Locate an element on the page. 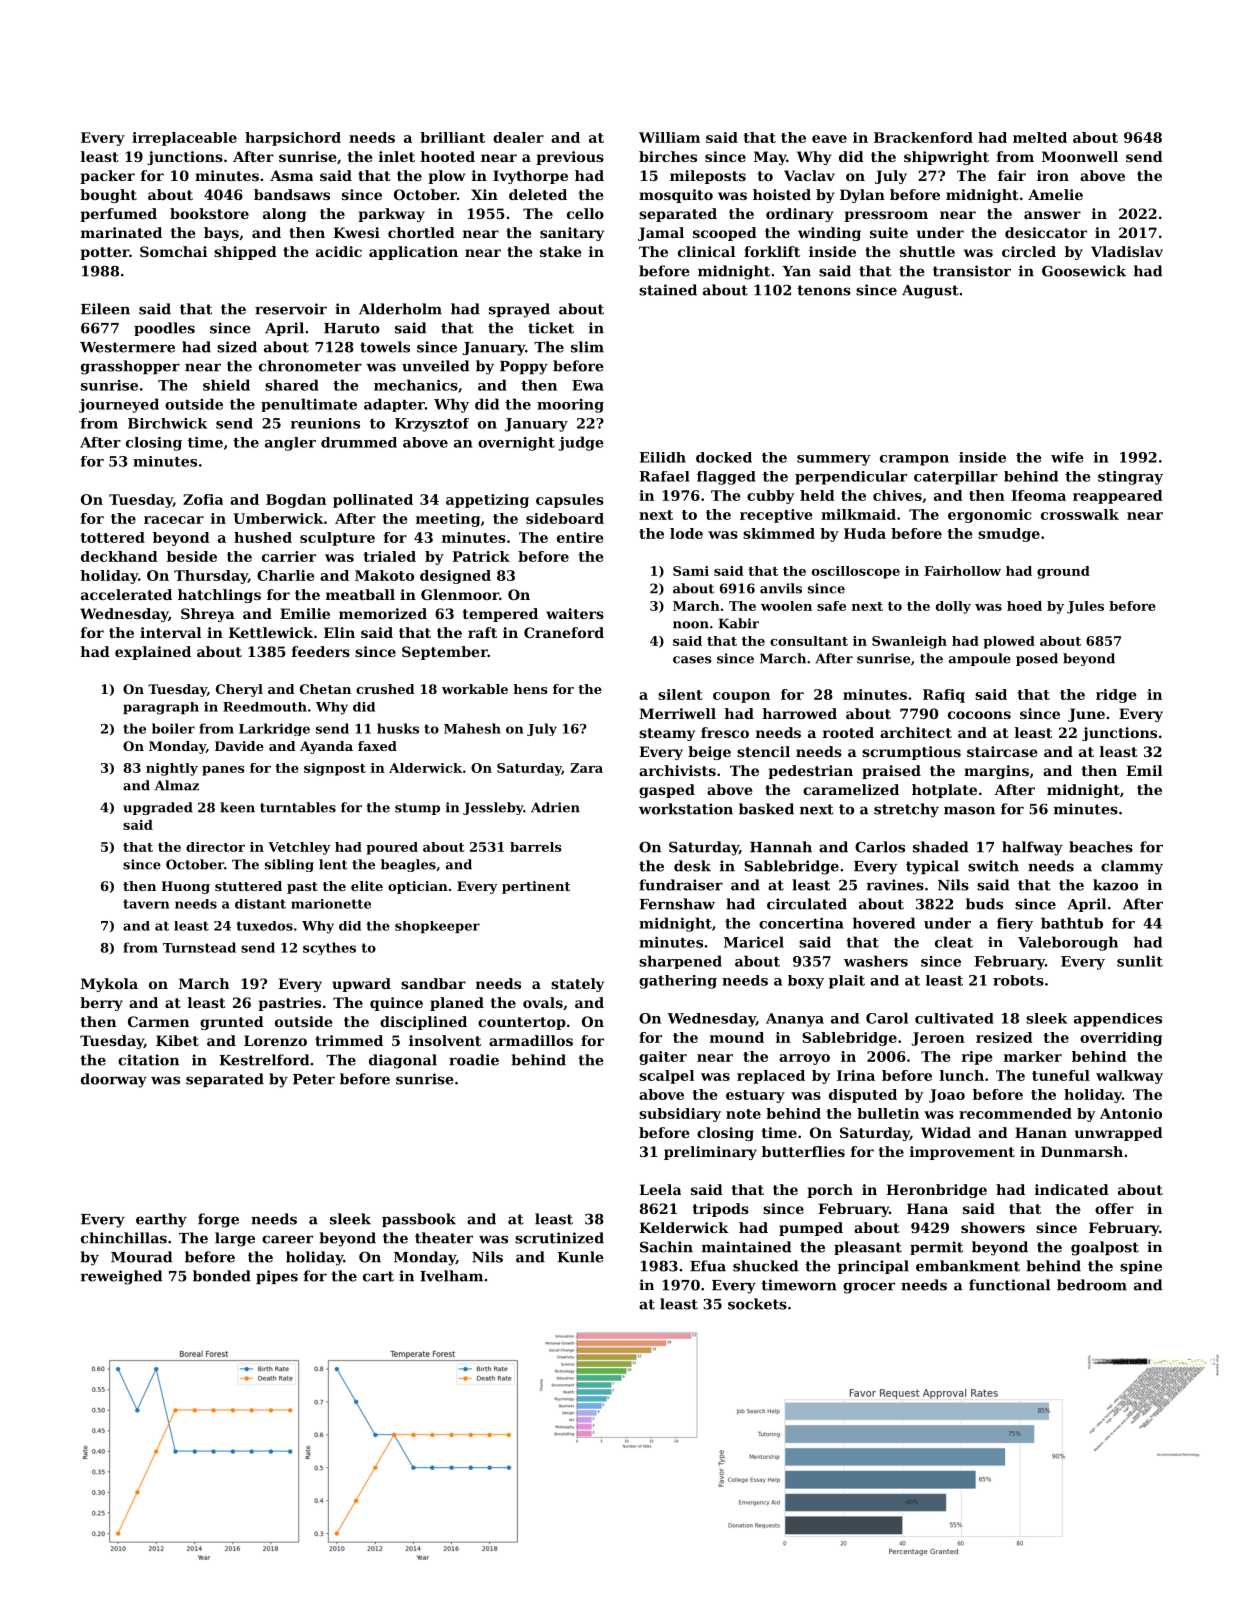  brilliant is located at coordinates (452, 137).
